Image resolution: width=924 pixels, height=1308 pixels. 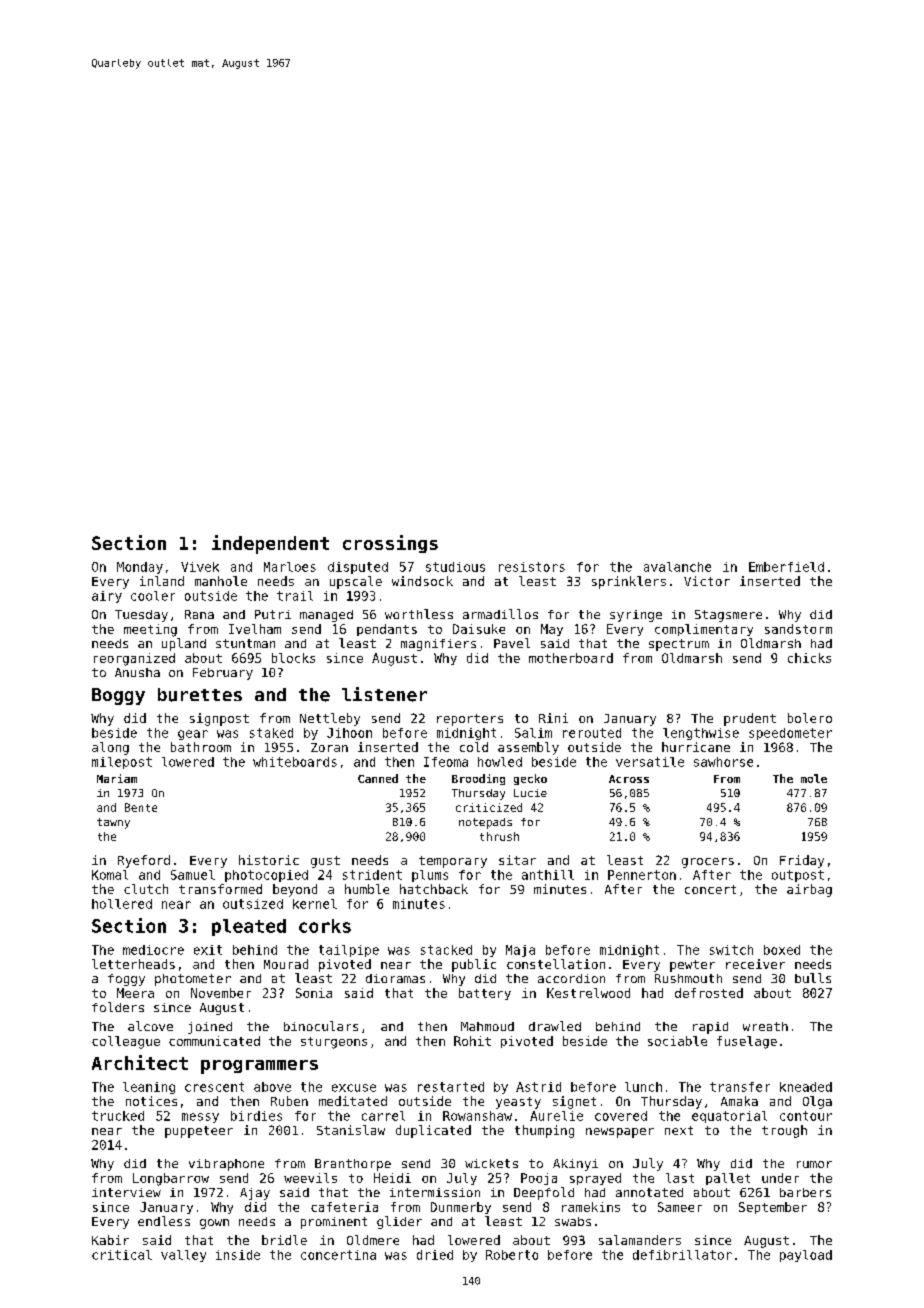 I want to click on bolero, so click(x=810, y=718).
